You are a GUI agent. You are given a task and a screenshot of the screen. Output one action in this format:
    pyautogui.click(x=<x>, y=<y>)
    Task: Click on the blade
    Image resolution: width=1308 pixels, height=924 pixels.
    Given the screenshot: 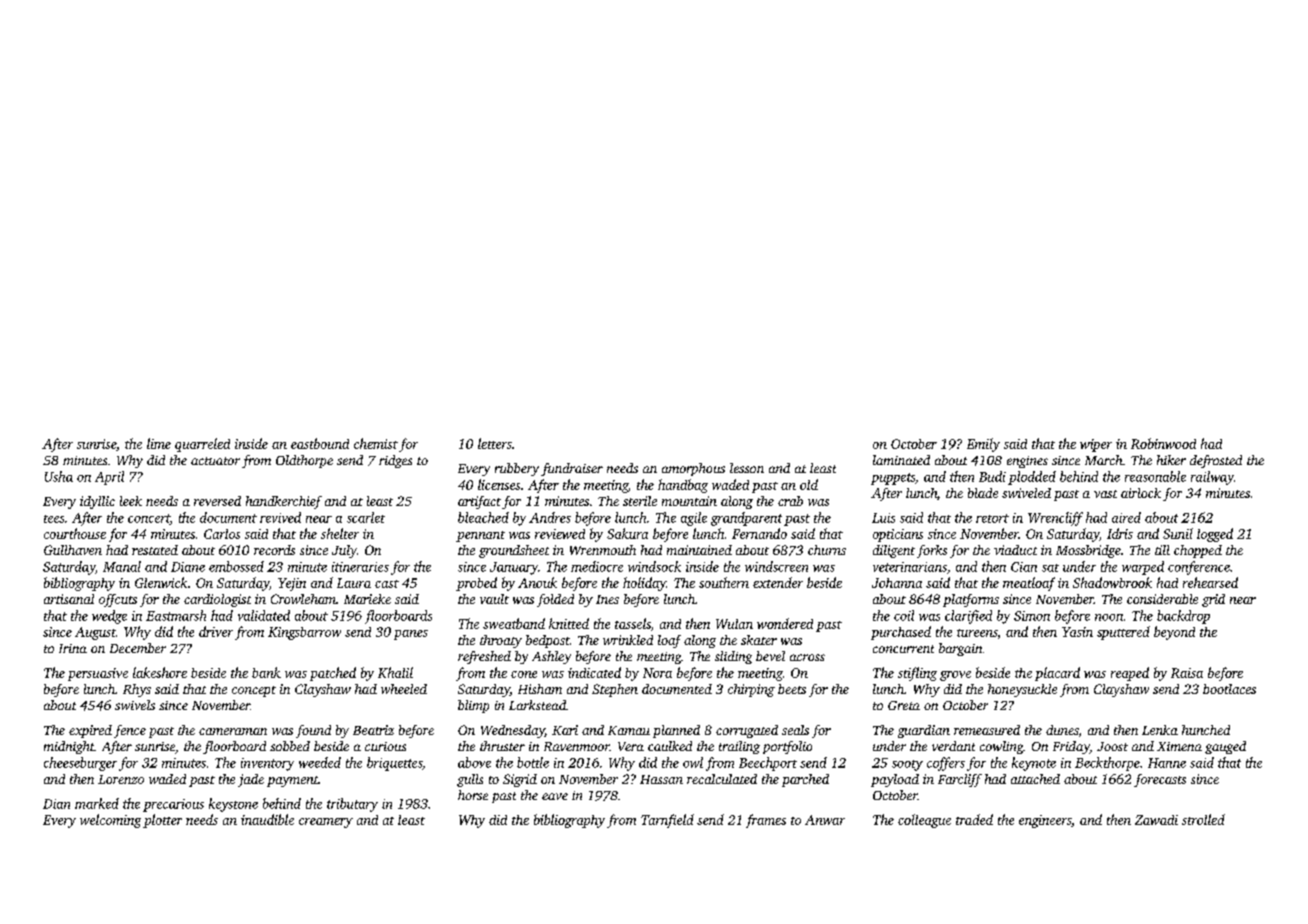 What is the action you would take?
    pyautogui.click(x=983, y=493)
